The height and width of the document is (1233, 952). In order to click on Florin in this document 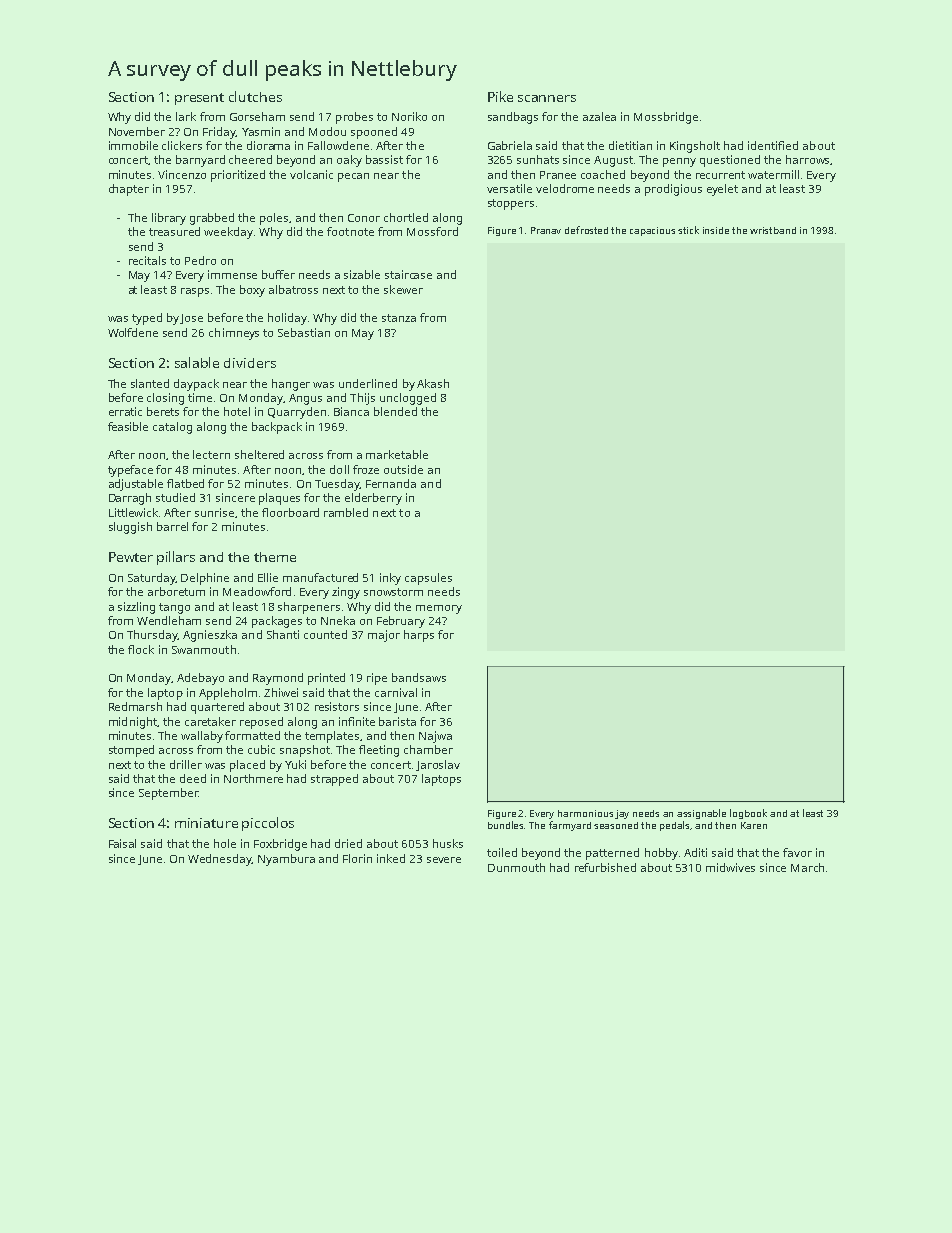, I will do `click(357, 858)`.
